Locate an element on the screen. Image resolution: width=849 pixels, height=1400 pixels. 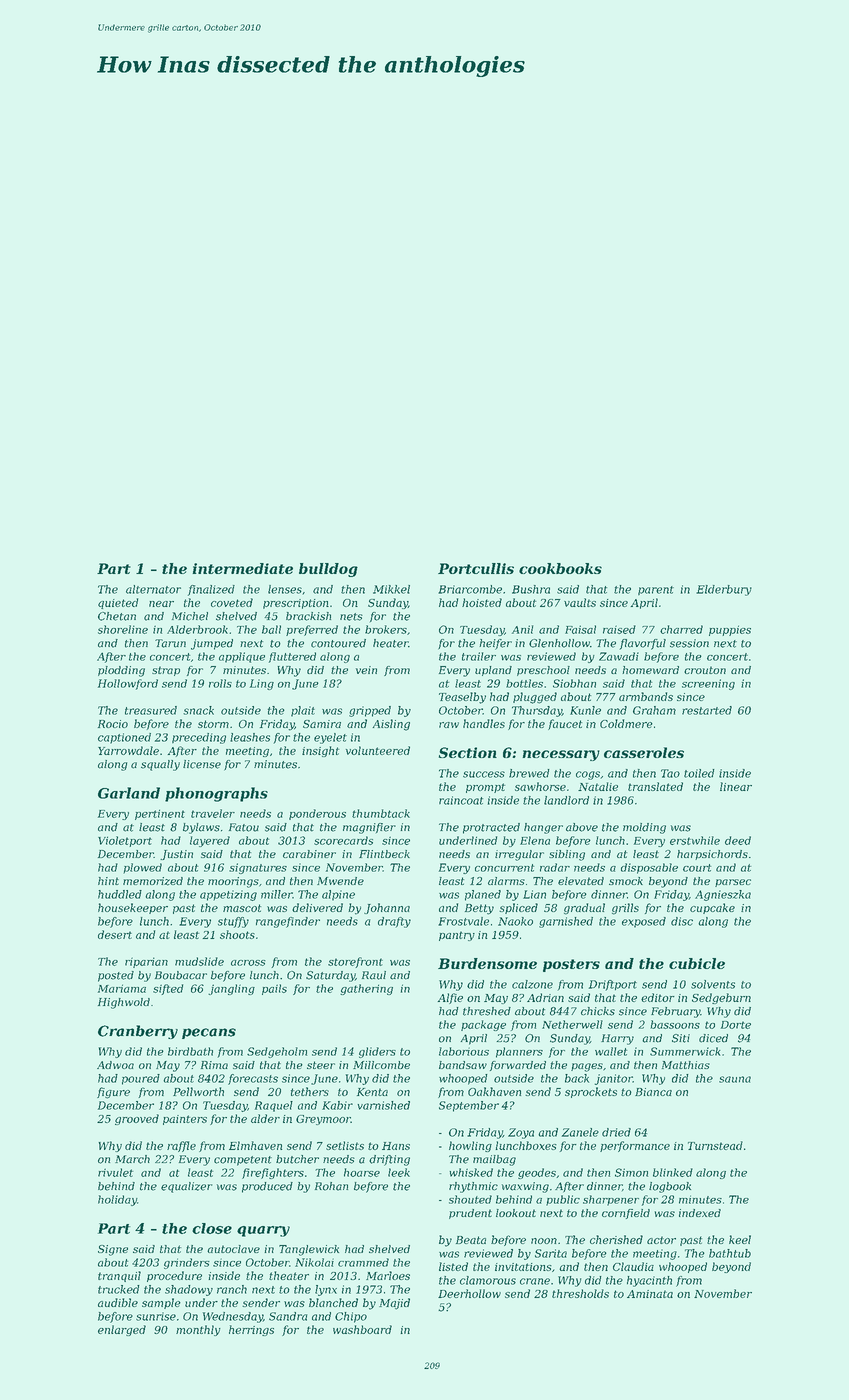
homeward is located at coordinates (650, 670).
